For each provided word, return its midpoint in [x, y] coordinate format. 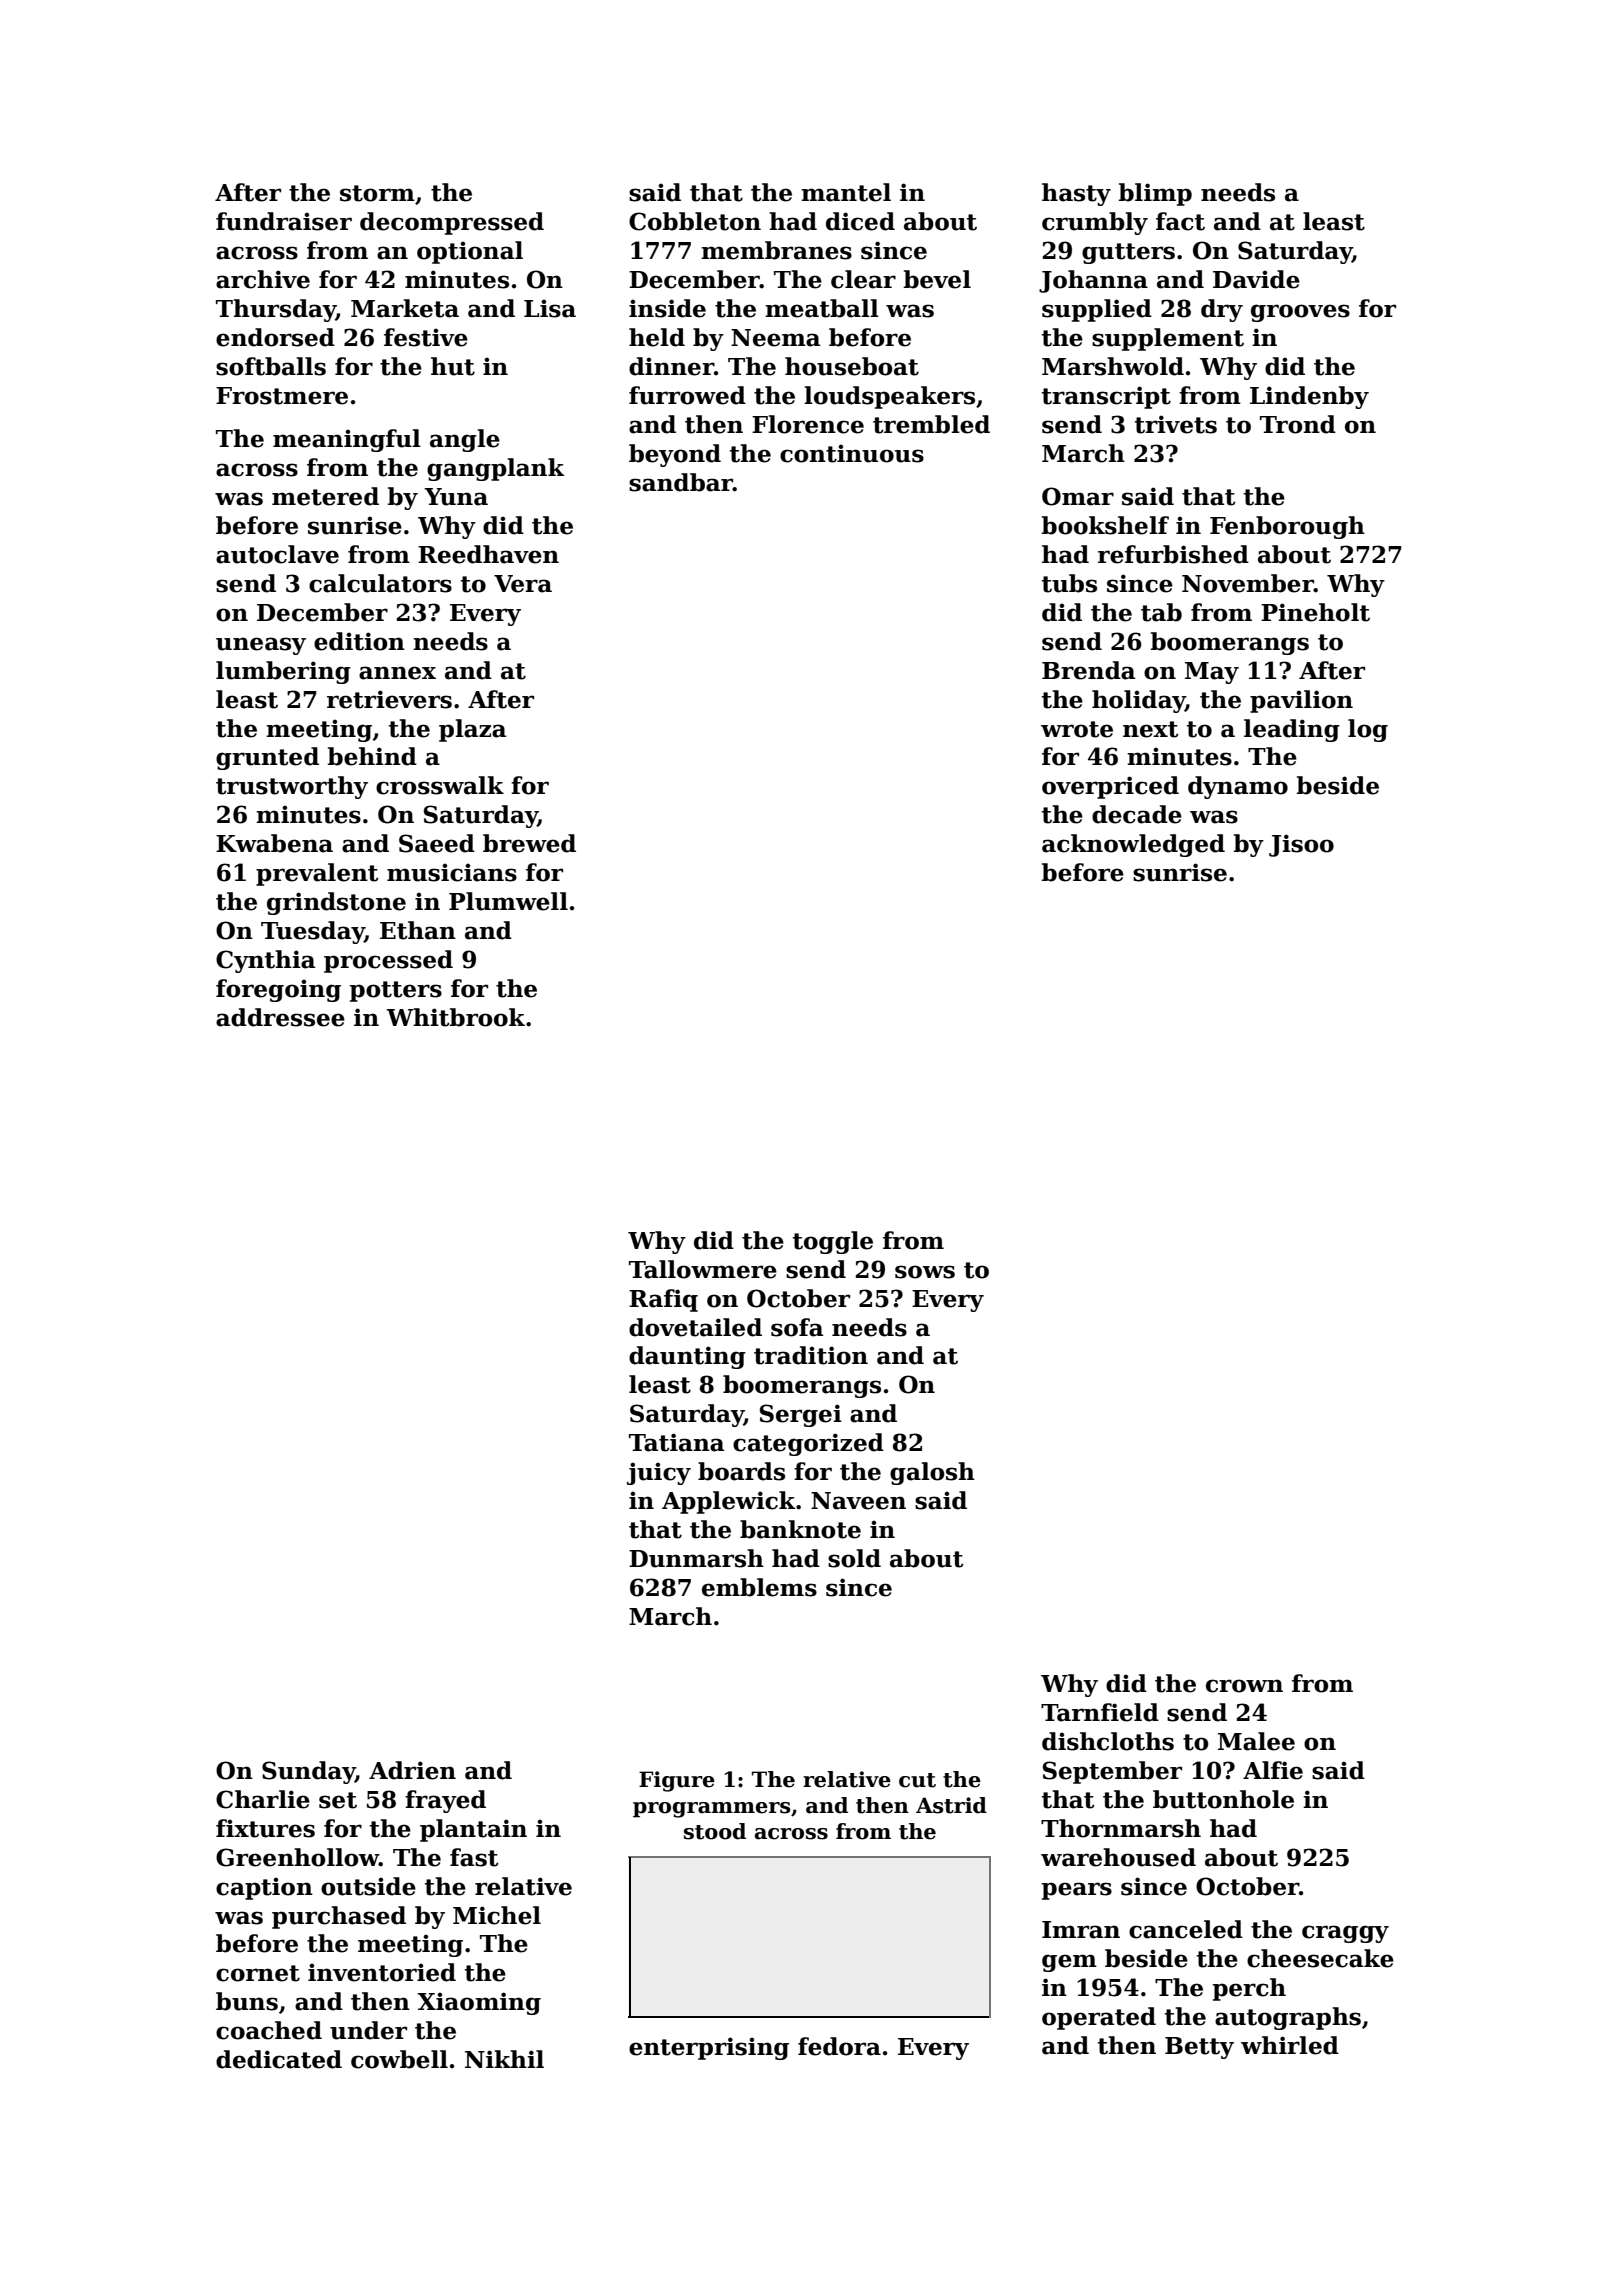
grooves [1300, 313]
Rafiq [663, 1300]
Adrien [412, 1770]
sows [925, 1272]
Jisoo [1301, 845]
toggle [833, 1242]
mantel [846, 192]
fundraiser [284, 221]
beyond [675, 455]
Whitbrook [455, 1017]
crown [1244, 1686]
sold [854, 1558]
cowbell [399, 2059]
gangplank [495, 469]
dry [1222, 310]
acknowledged [1133, 845]
